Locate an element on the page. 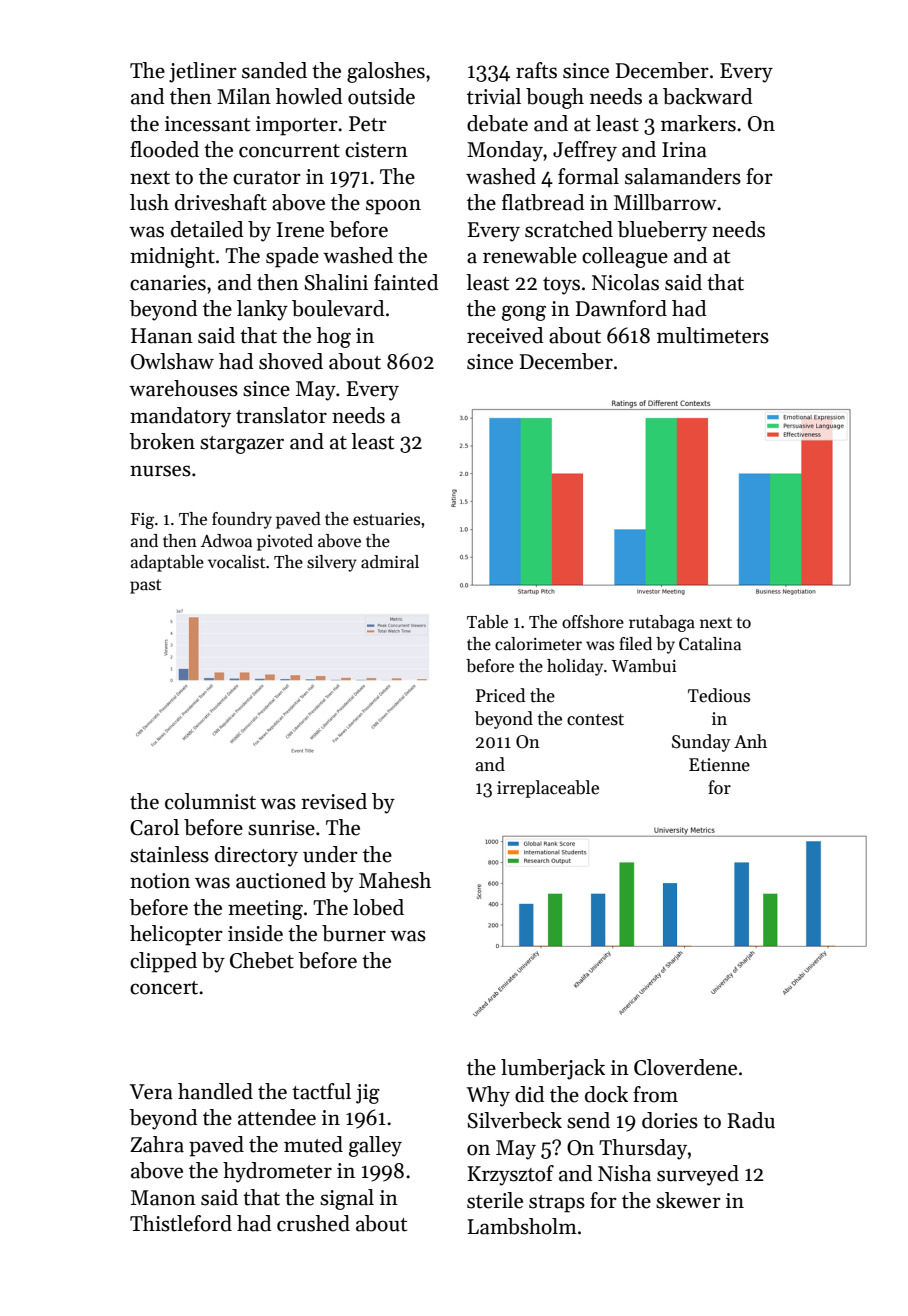 The image size is (908, 1316). silvery is located at coordinates (332, 563).
